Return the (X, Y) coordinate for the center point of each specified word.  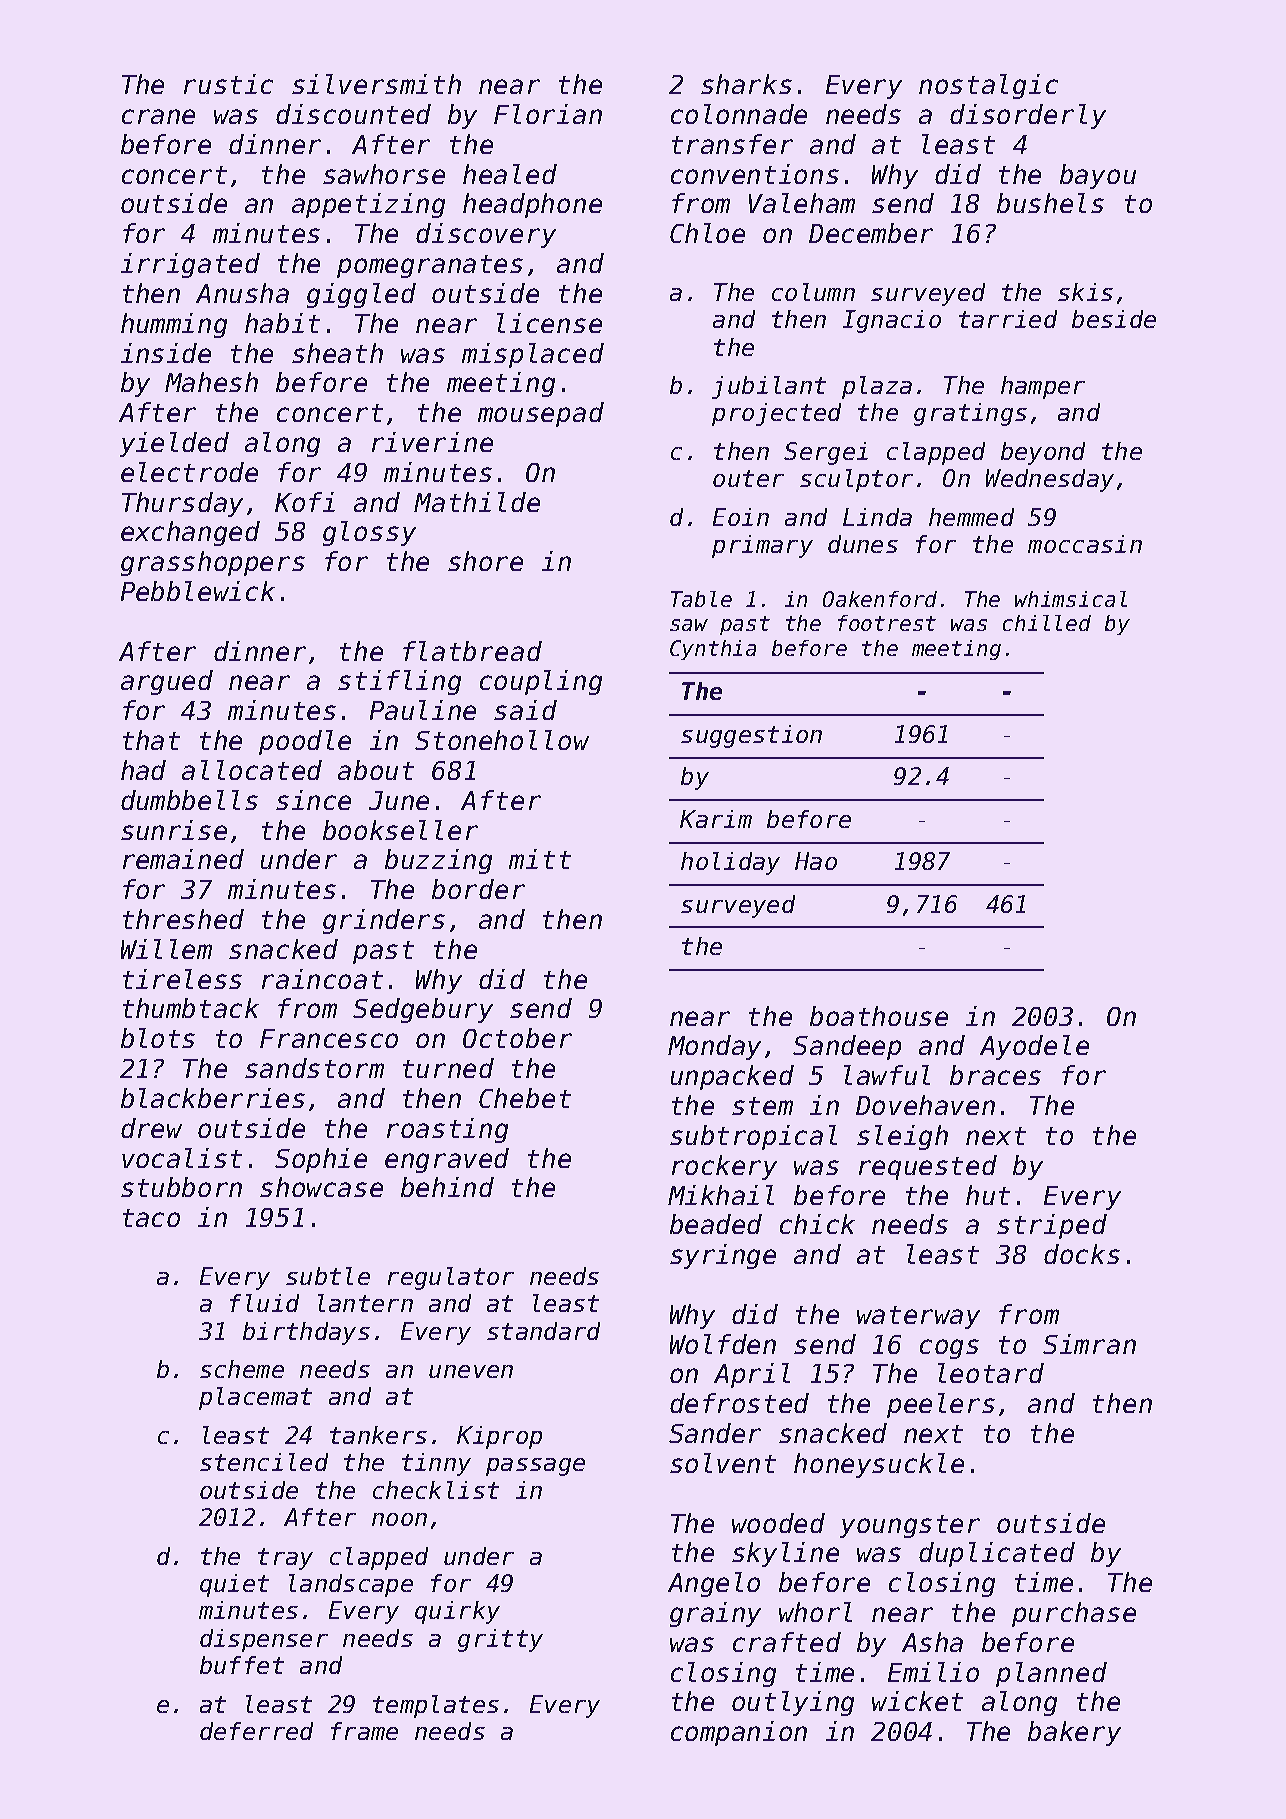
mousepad (541, 414)
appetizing (368, 205)
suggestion (751, 736)
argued (167, 682)
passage (535, 1467)
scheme (242, 1369)
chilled (1047, 623)
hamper (1043, 387)
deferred (256, 1731)
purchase (1074, 1614)
